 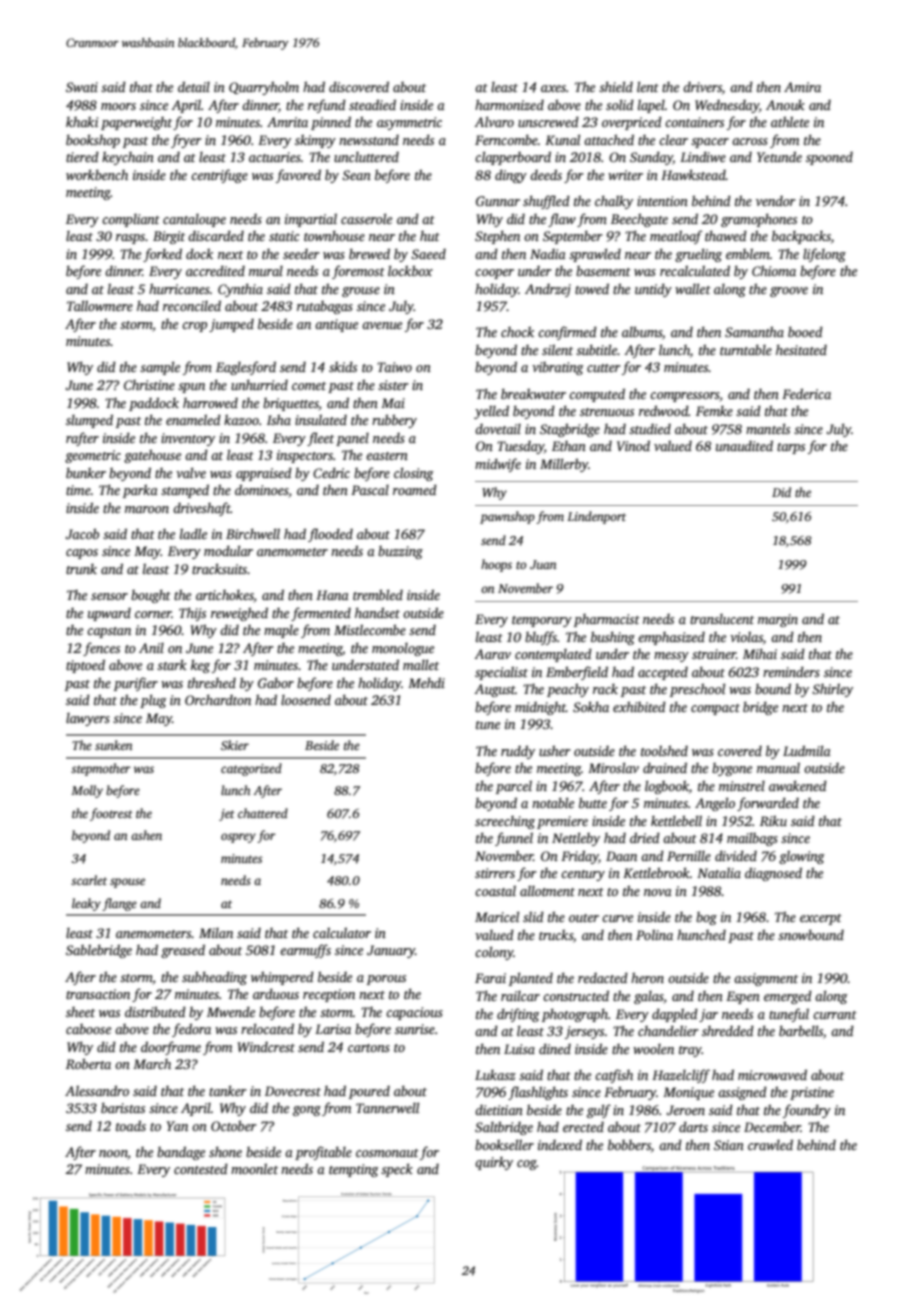 What do you see at coordinates (533, 916) in the document?
I see `slid` at bounding box center [533, 916].
